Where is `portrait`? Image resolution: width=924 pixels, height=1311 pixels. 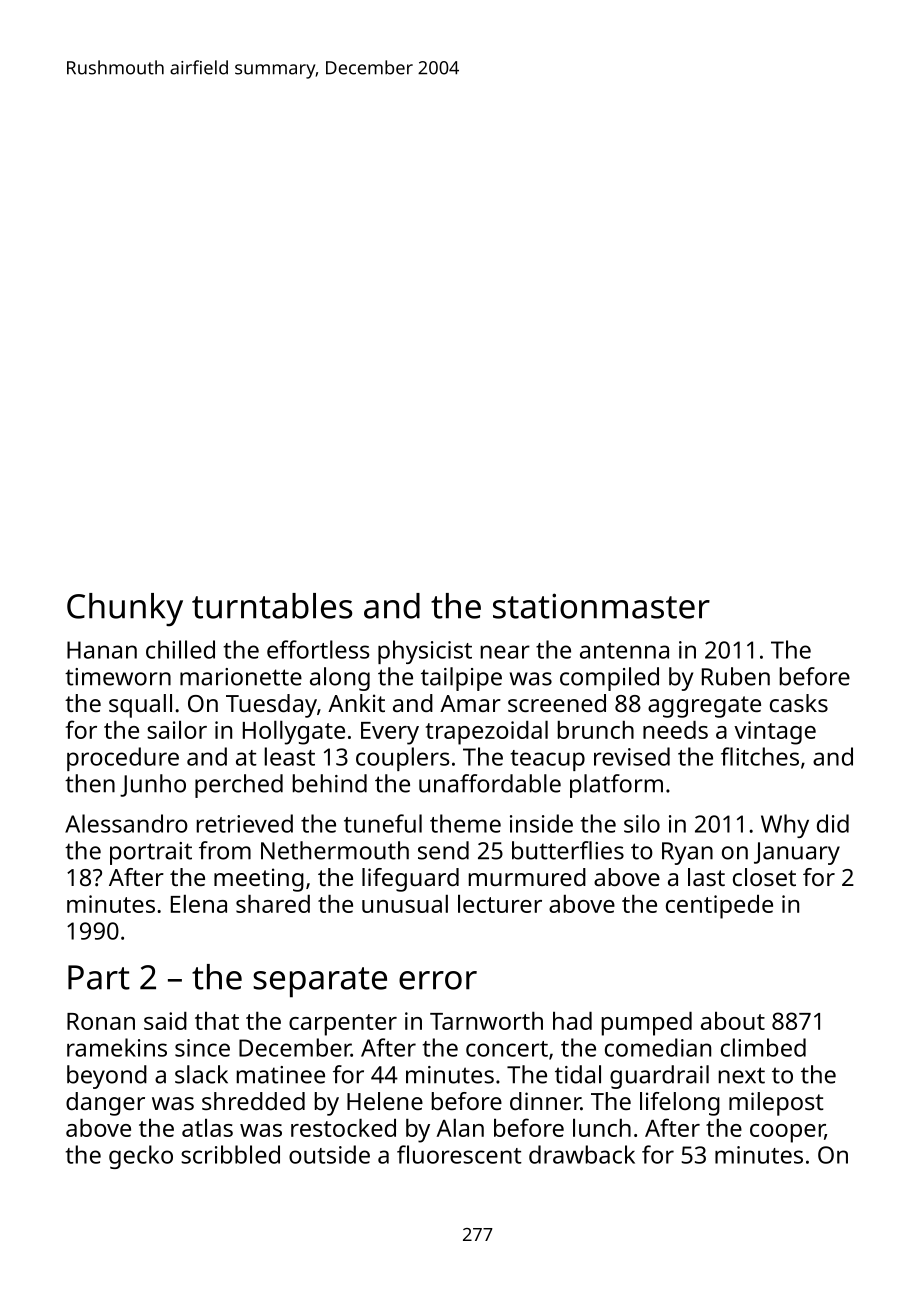
portrait is located at coordinates (151, 853).
